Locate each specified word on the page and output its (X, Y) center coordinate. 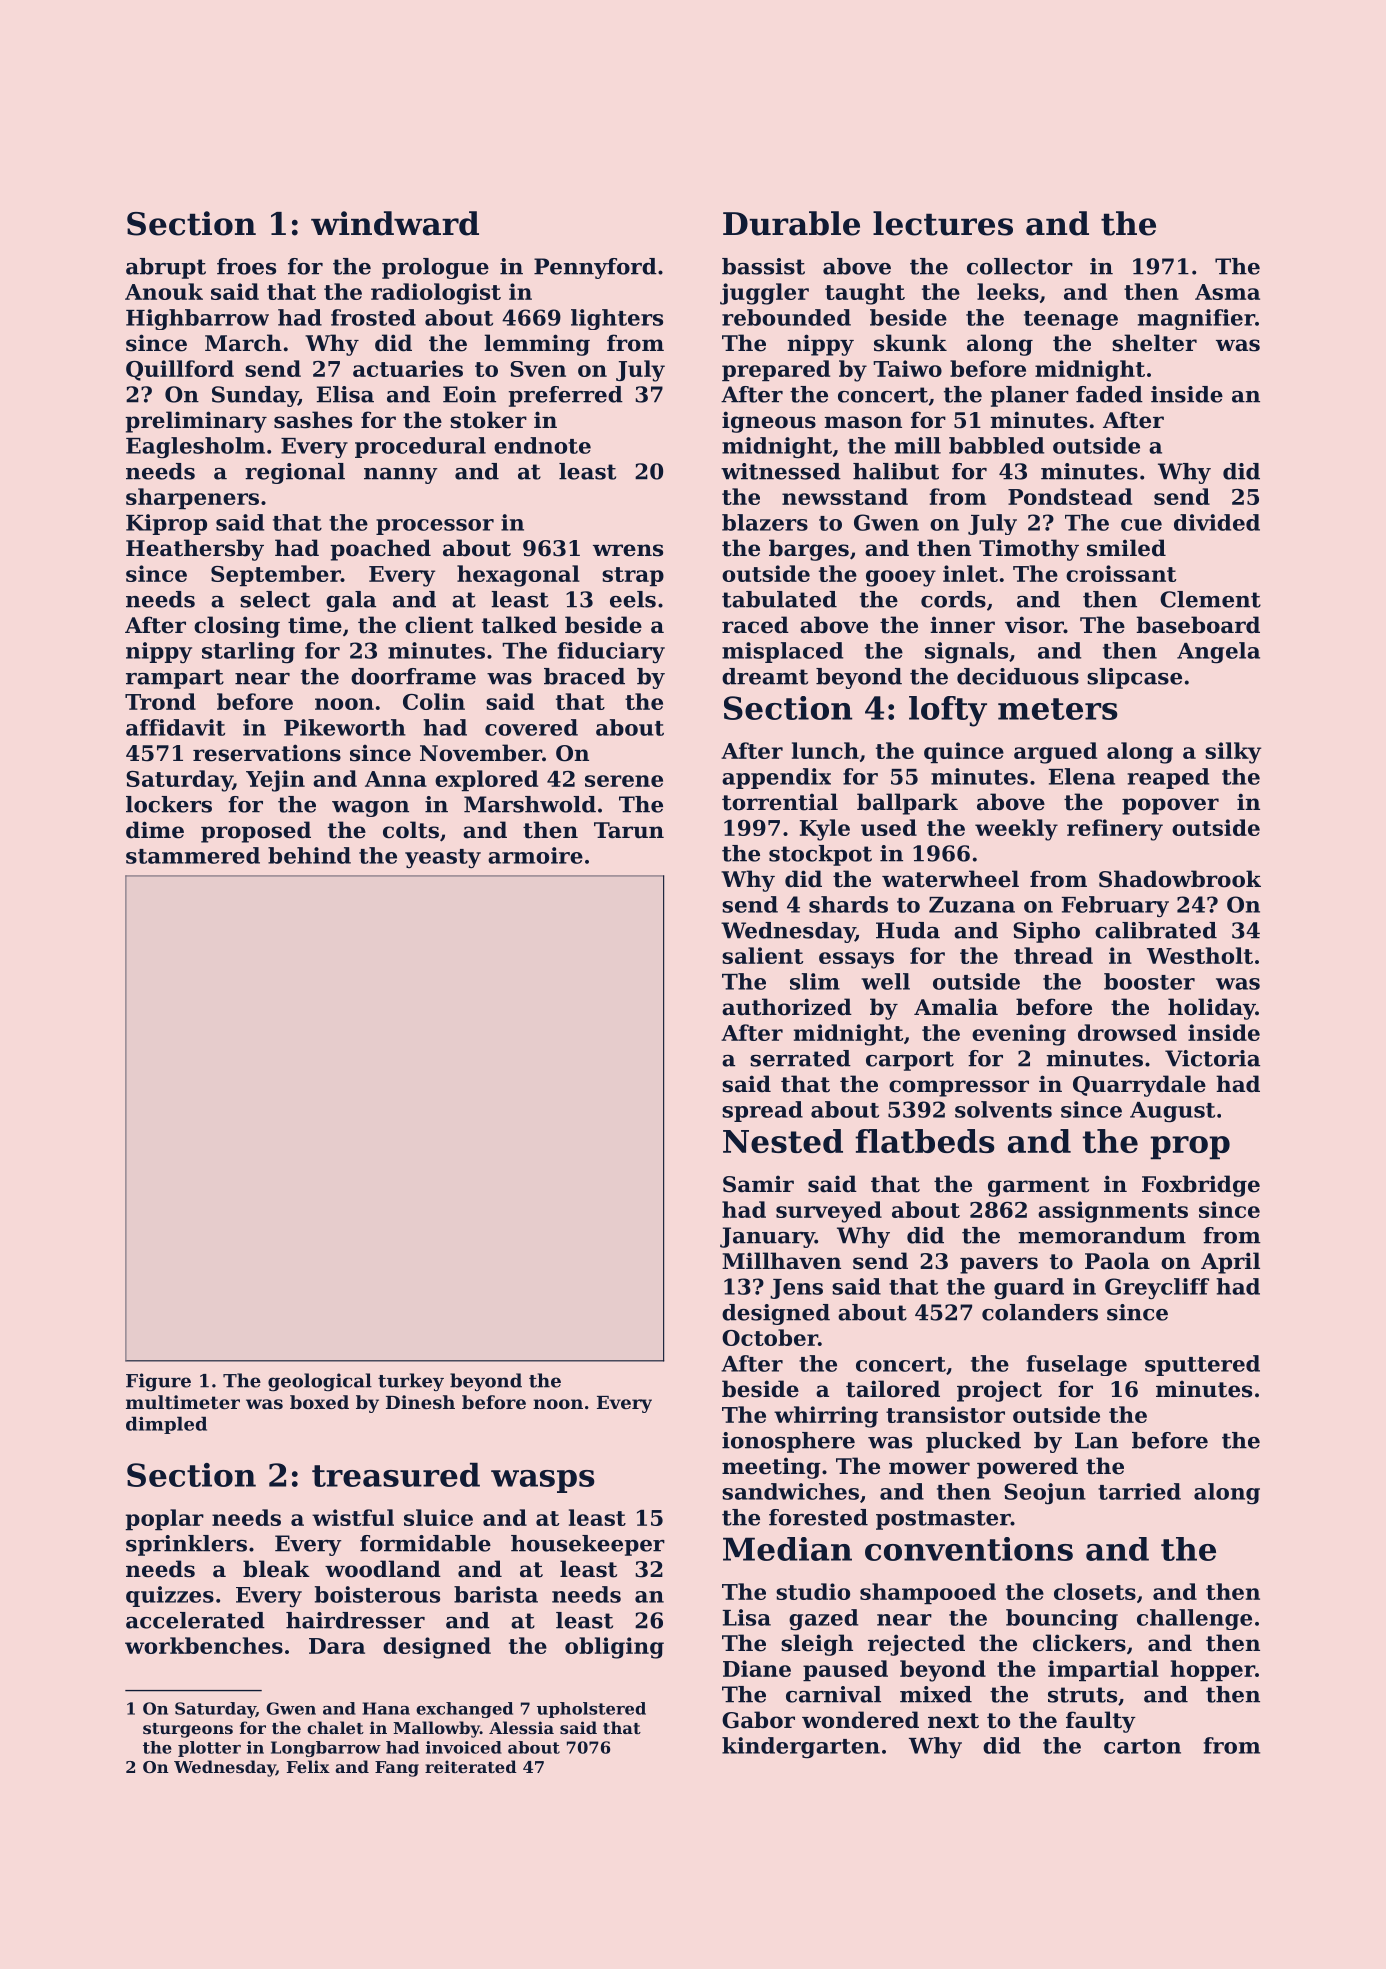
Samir (758, 1184)
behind (309, 855)
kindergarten (801, 1748)
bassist (763, 266)
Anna (396, 779)
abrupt (166, 268)
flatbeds (925, 1141)
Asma (1227, 292)
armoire (535, 855)
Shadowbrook (1180, 879)
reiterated (471, 1766)
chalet (335, 1727)
